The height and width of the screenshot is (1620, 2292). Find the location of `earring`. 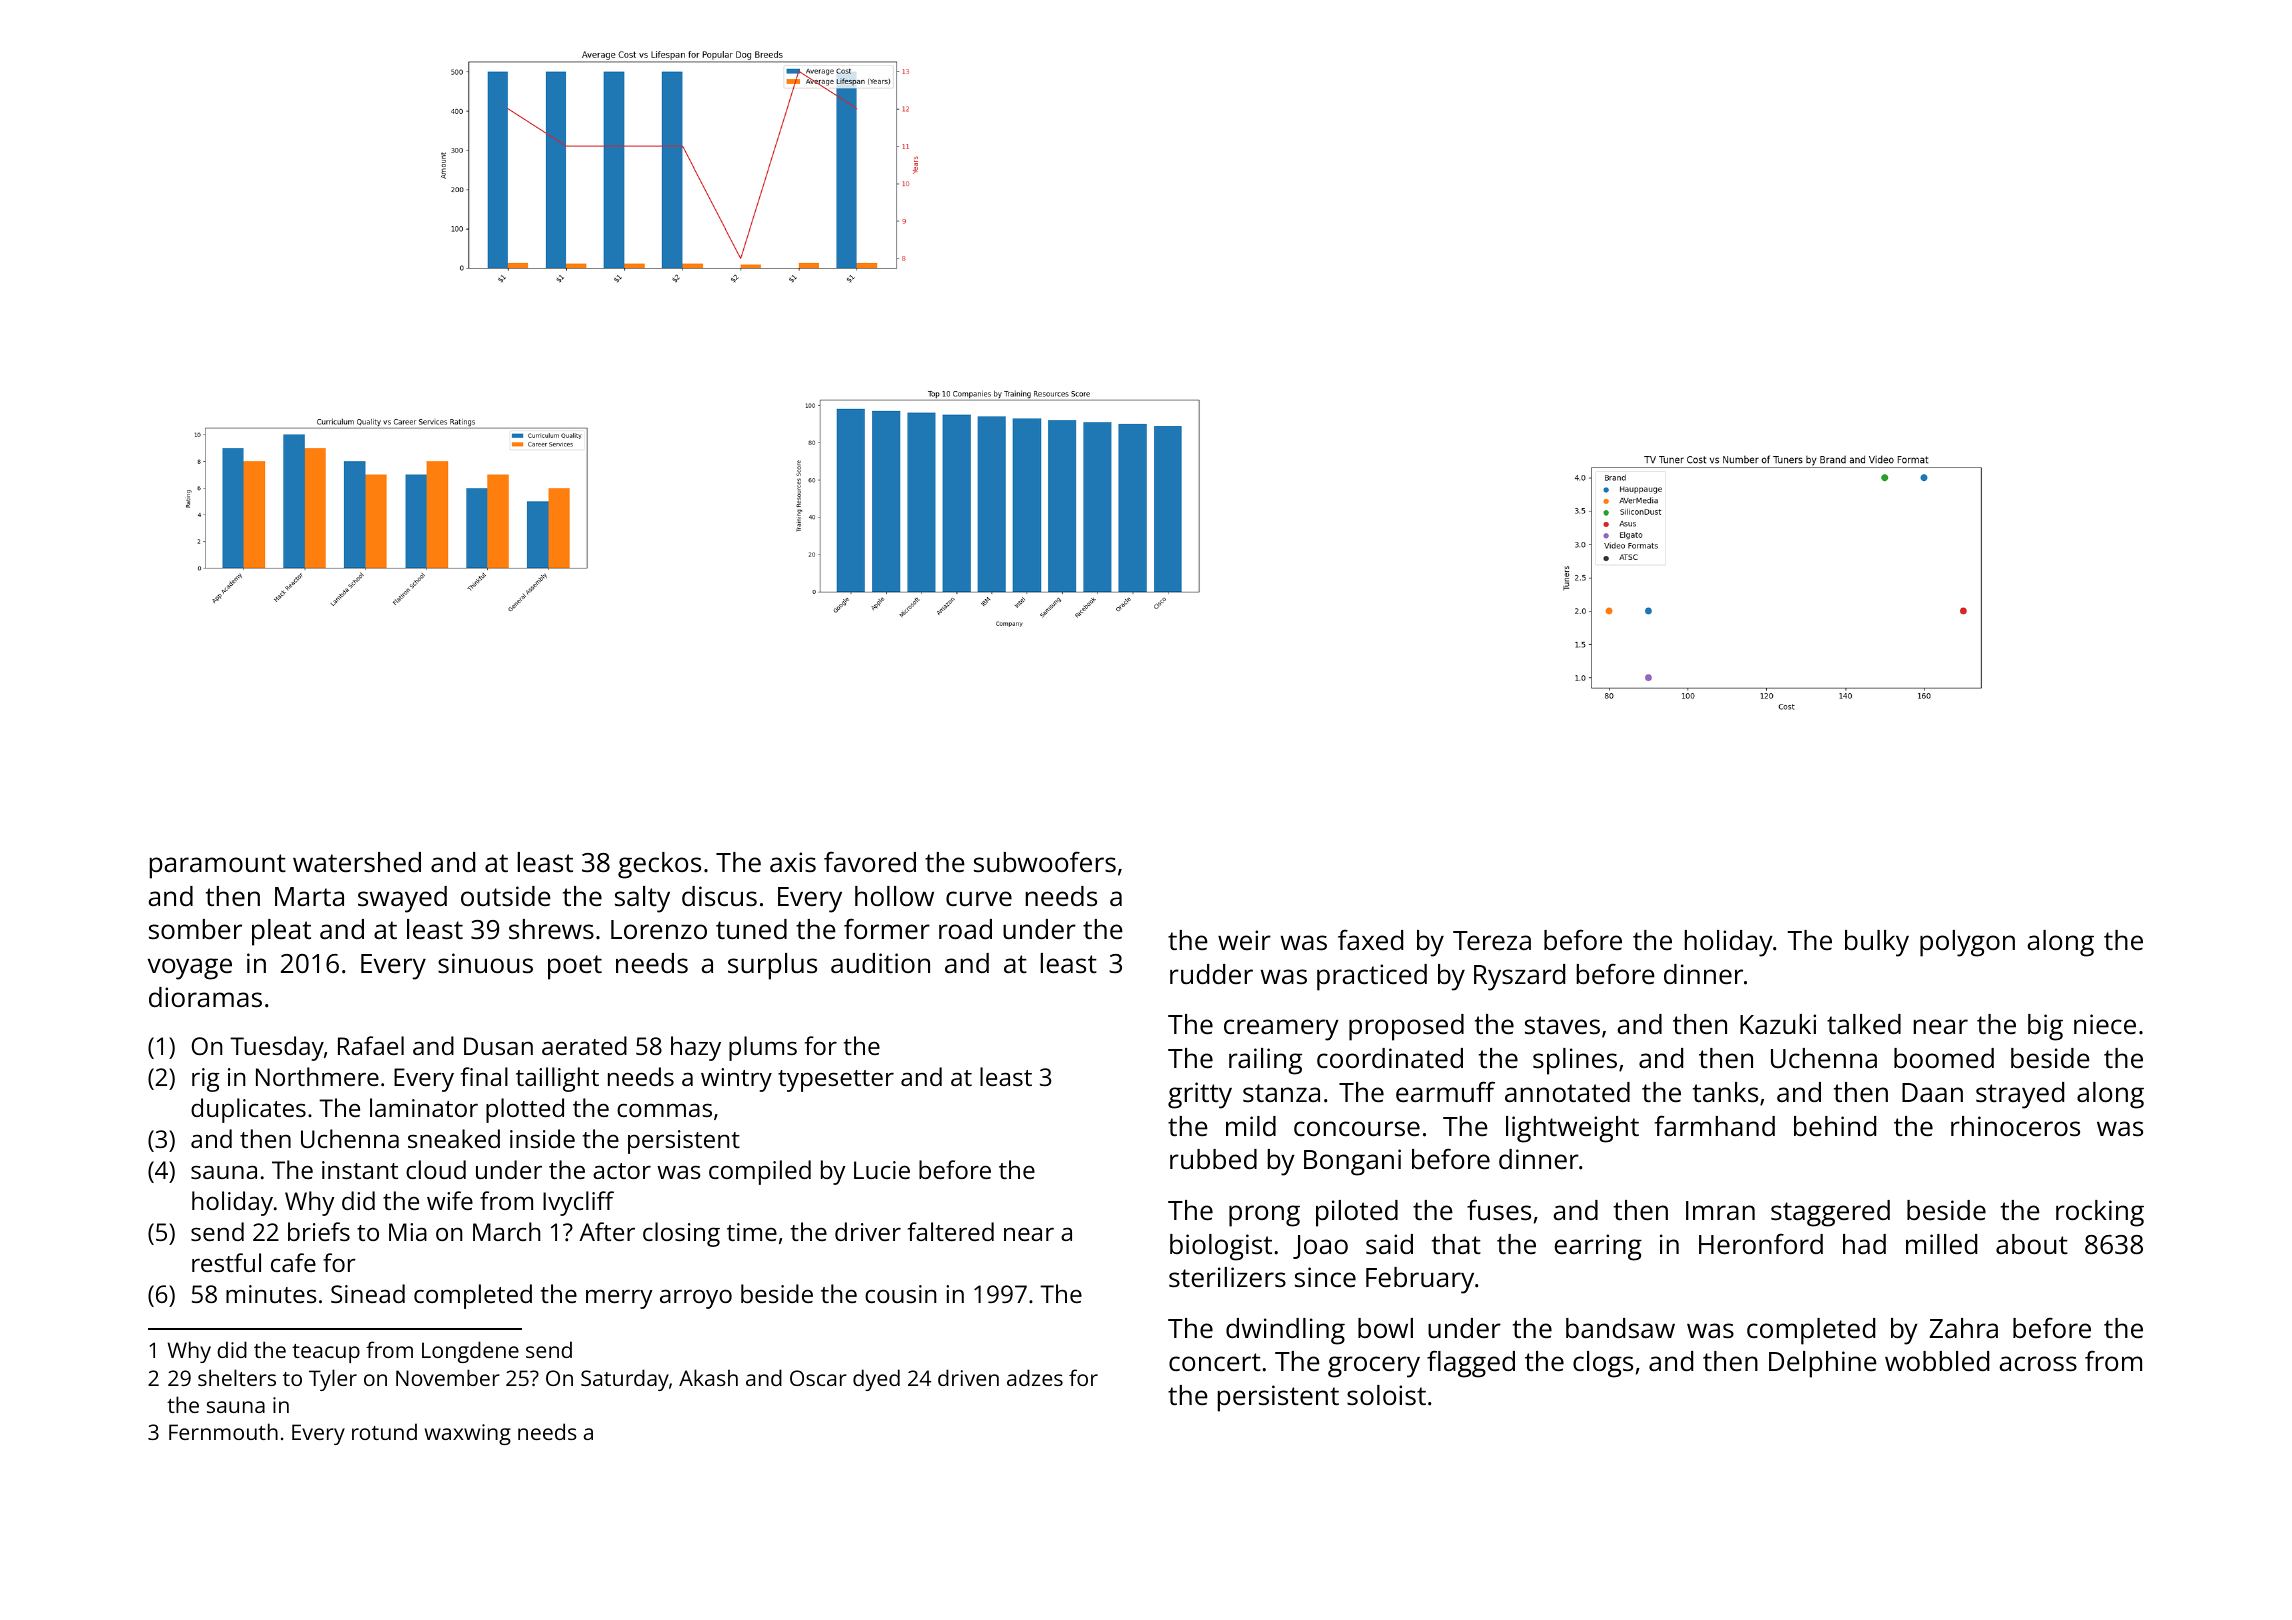

earring is located at coordinates (1598, 1247).
